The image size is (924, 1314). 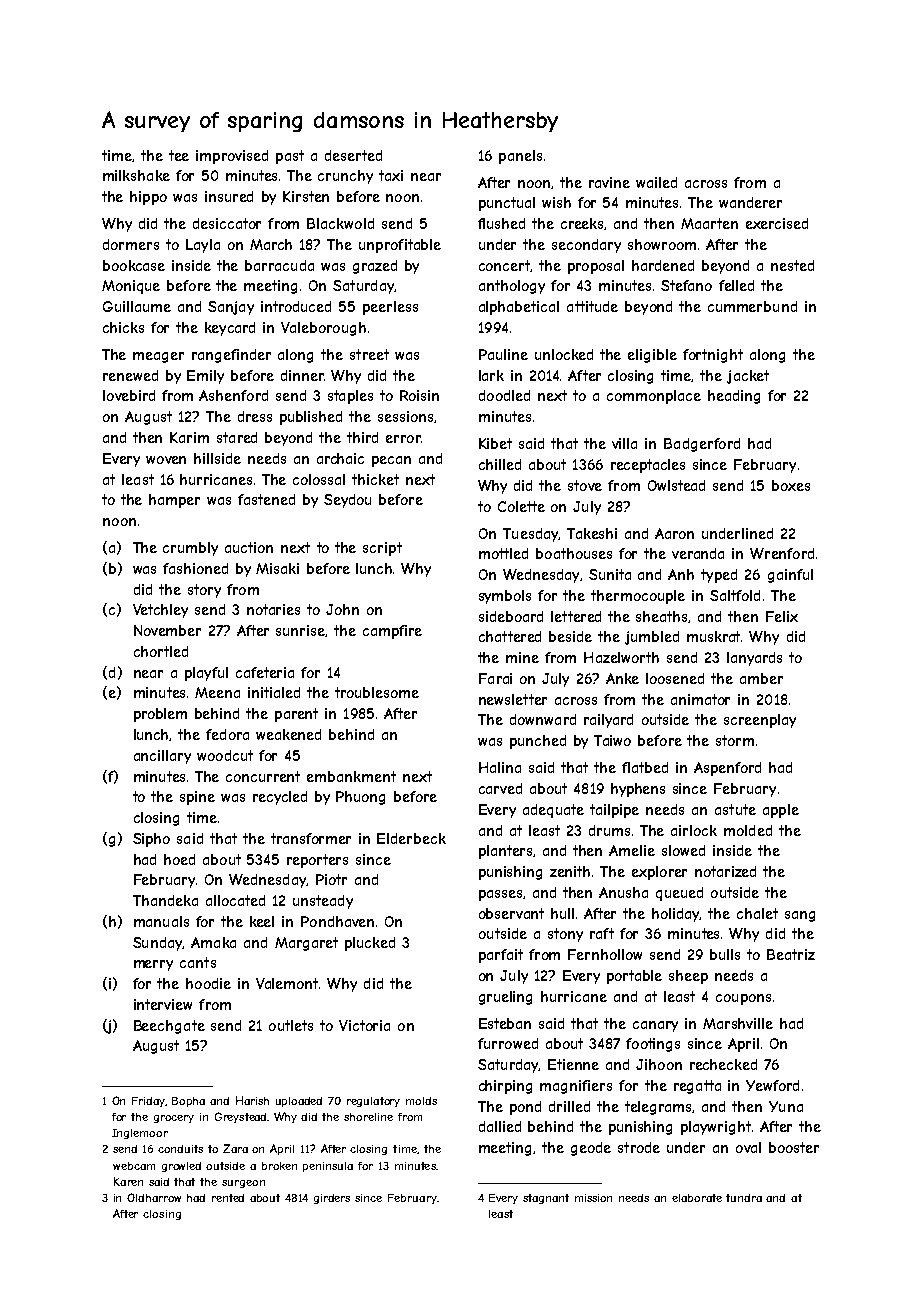 I want to click on queued, so click(x=679, y=894).
